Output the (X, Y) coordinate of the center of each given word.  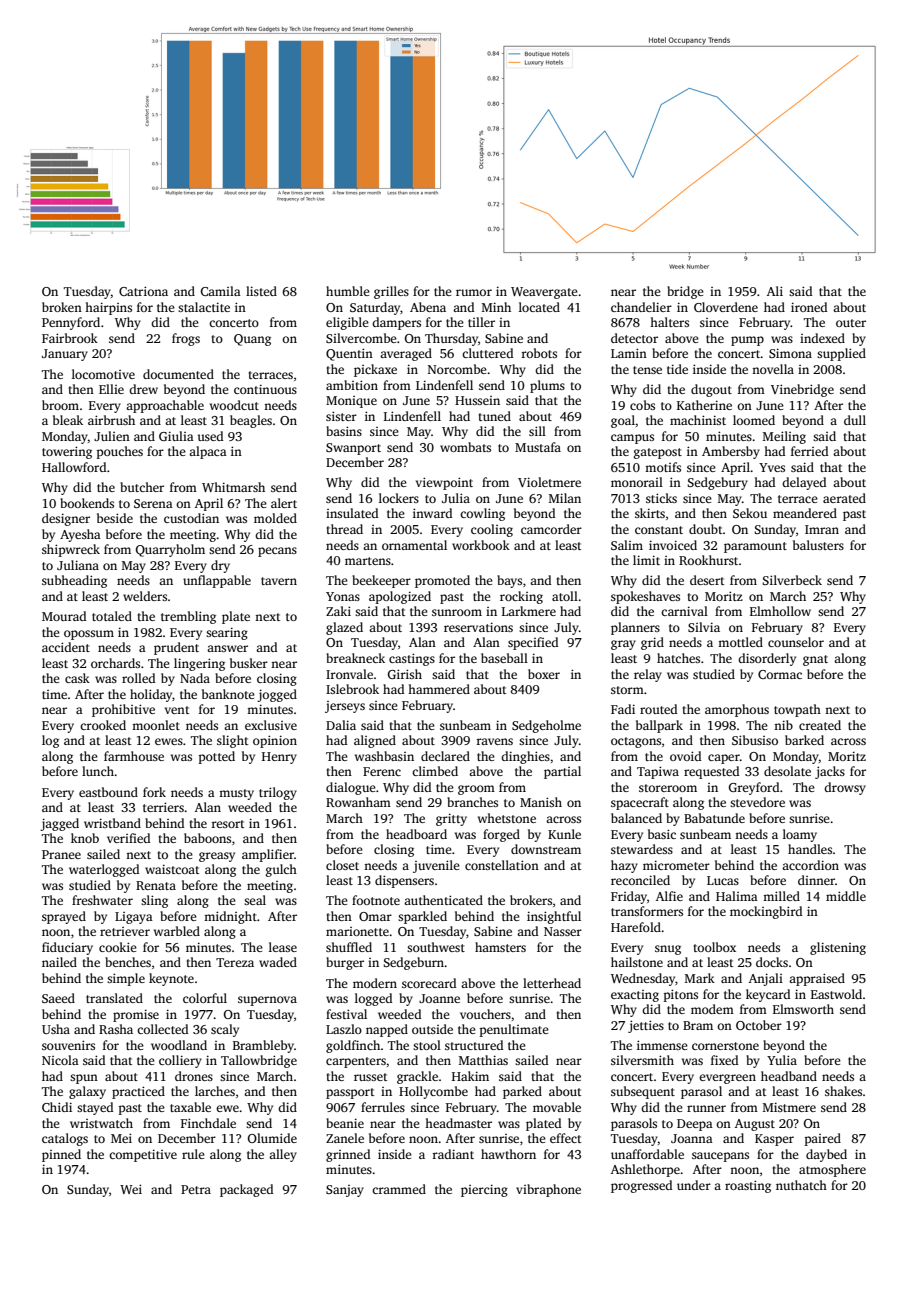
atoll (565, 596)
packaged (246, 1190)
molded (275, 518)
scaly (225, 1030)
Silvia (704, 627)
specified (533, 643)
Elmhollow (780, 611)
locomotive (103, 374)
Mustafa (538, 447)
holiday (151, 695)
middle (846, 896)
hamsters (500, 947)
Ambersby (731, 452)
